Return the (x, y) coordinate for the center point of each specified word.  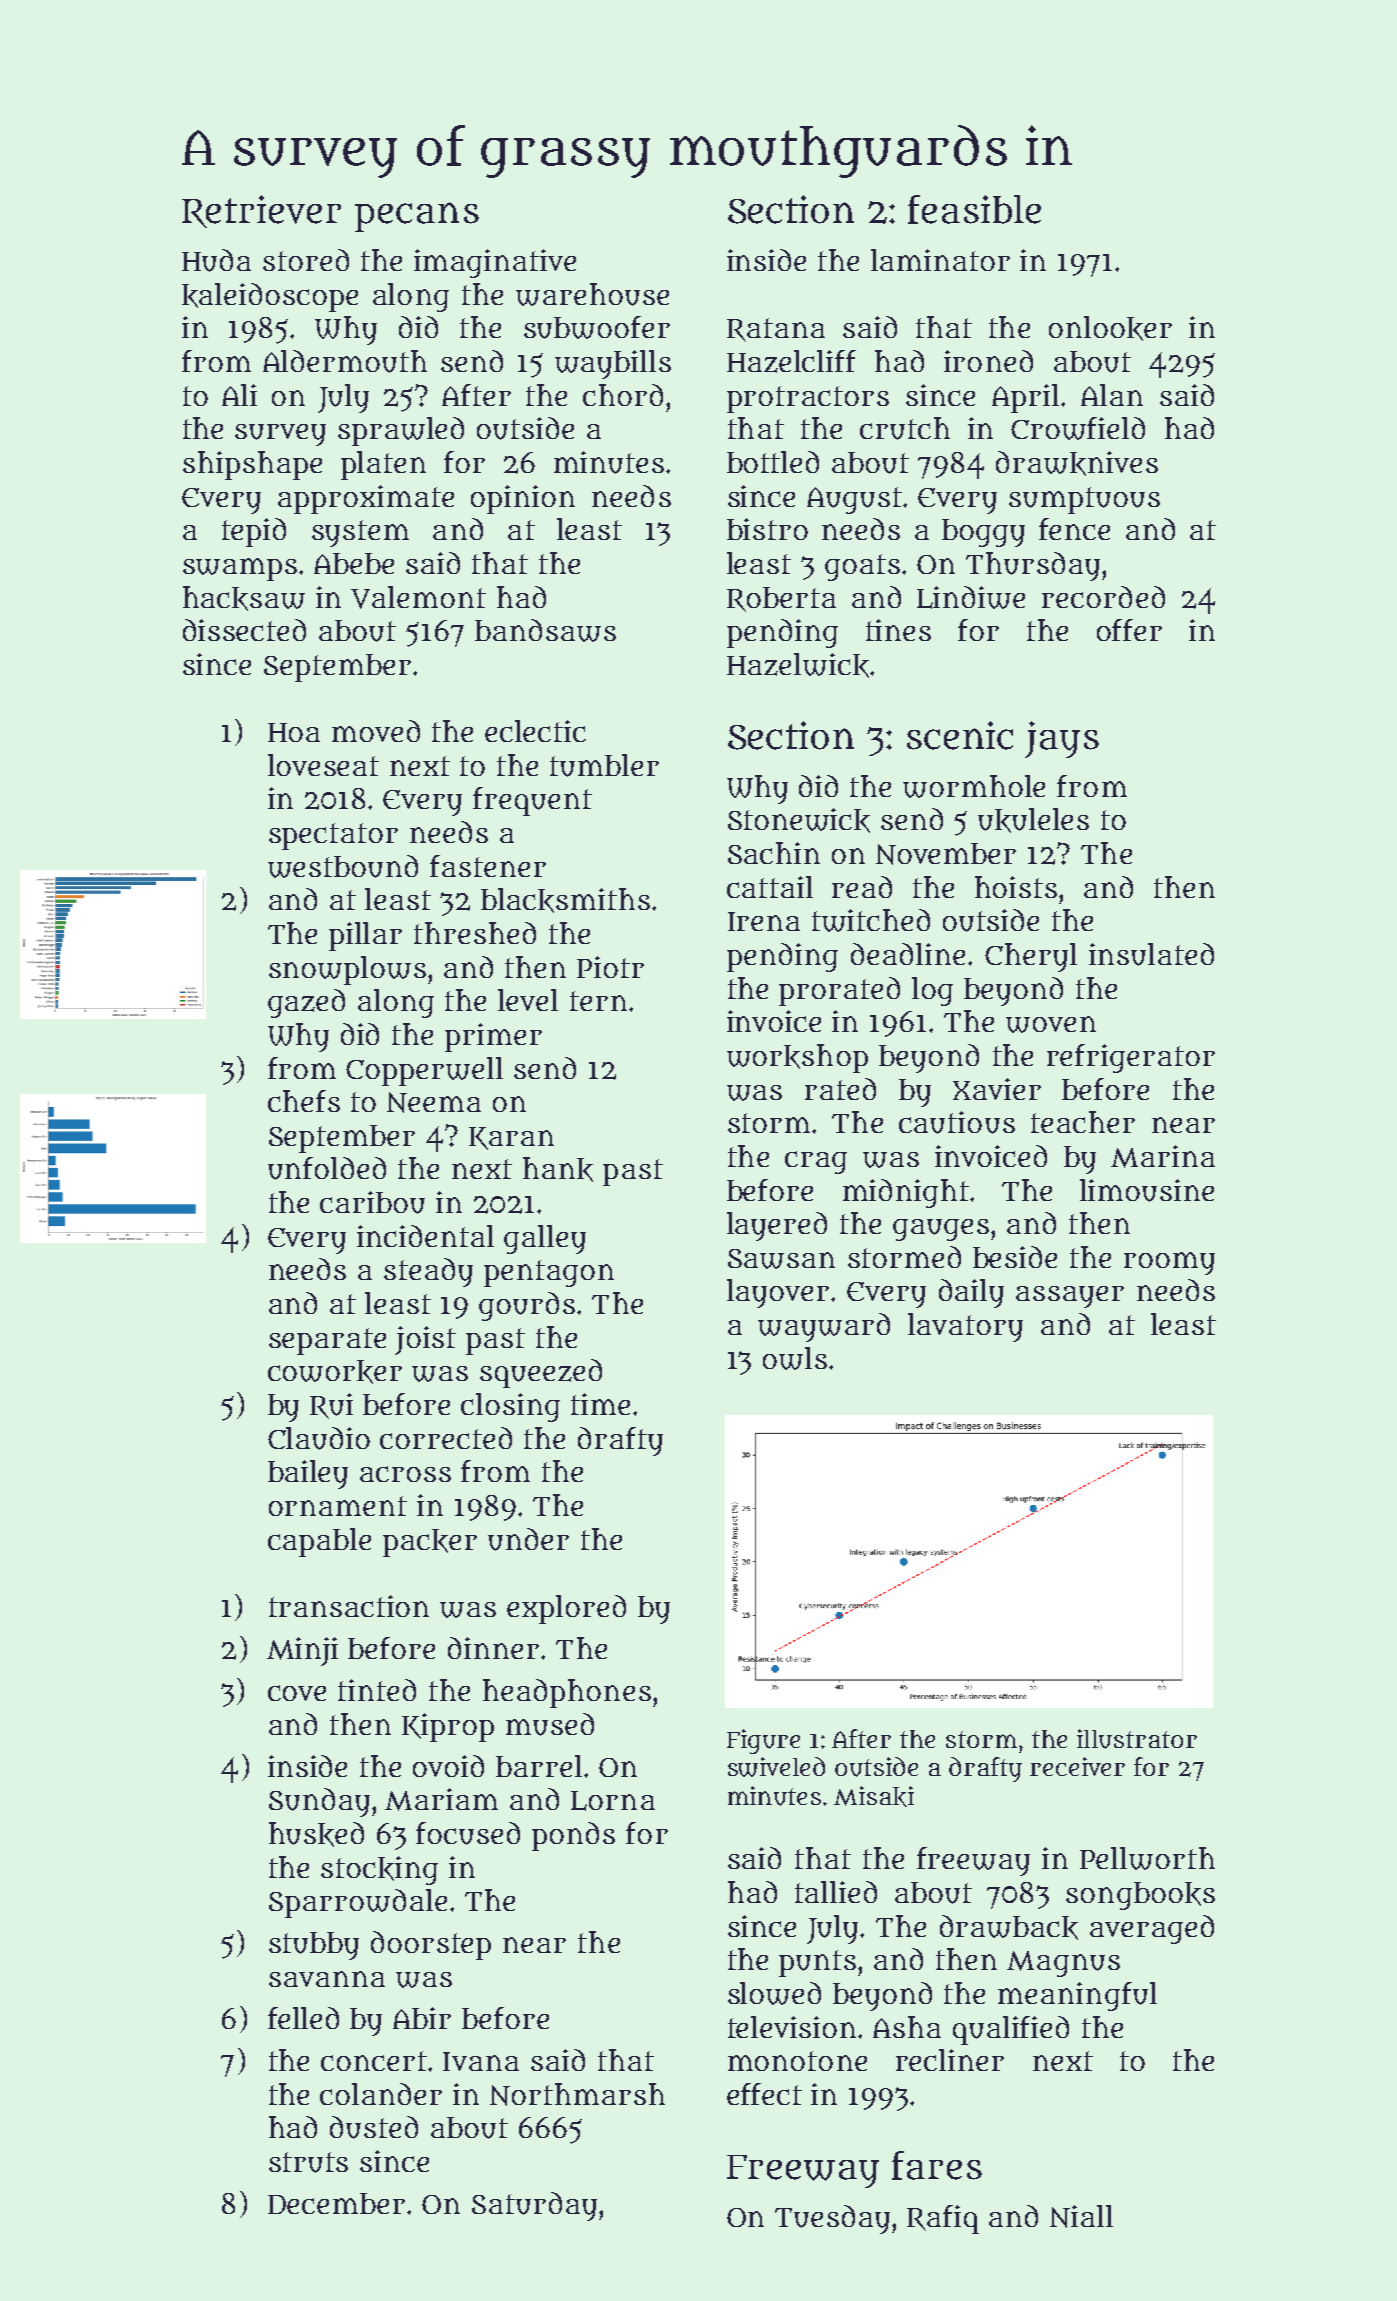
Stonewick (799, 820)
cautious (957, 1122)
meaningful (1077, 1996)
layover (778, 1293)
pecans (417, 217)
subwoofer (597, 327)
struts (308, 2162)
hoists (1016, 887)
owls (795, 1358)
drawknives (1077, 463)
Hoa (294, 732)
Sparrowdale (358, 1903)
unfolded (327, 1168)
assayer (1070, 1297)
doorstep (431, 1945)
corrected (446, 1438)
